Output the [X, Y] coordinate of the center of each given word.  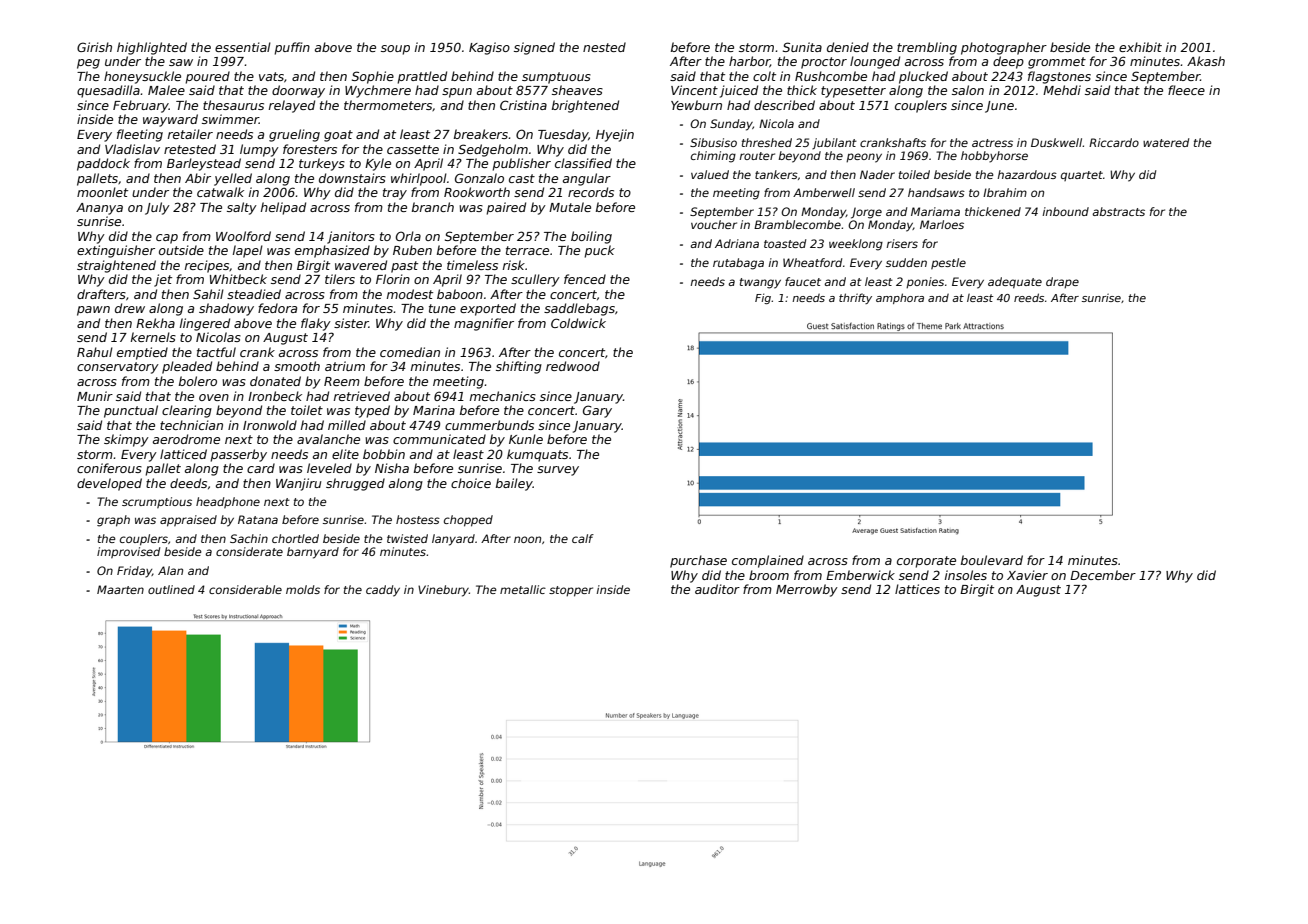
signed [534, 48]
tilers [340, 279]
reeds [1029, 297]
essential [243, 47]
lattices [917, 589]
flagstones [1059, 77]
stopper [571, 591]
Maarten [120, 589]
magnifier [484, 324]
